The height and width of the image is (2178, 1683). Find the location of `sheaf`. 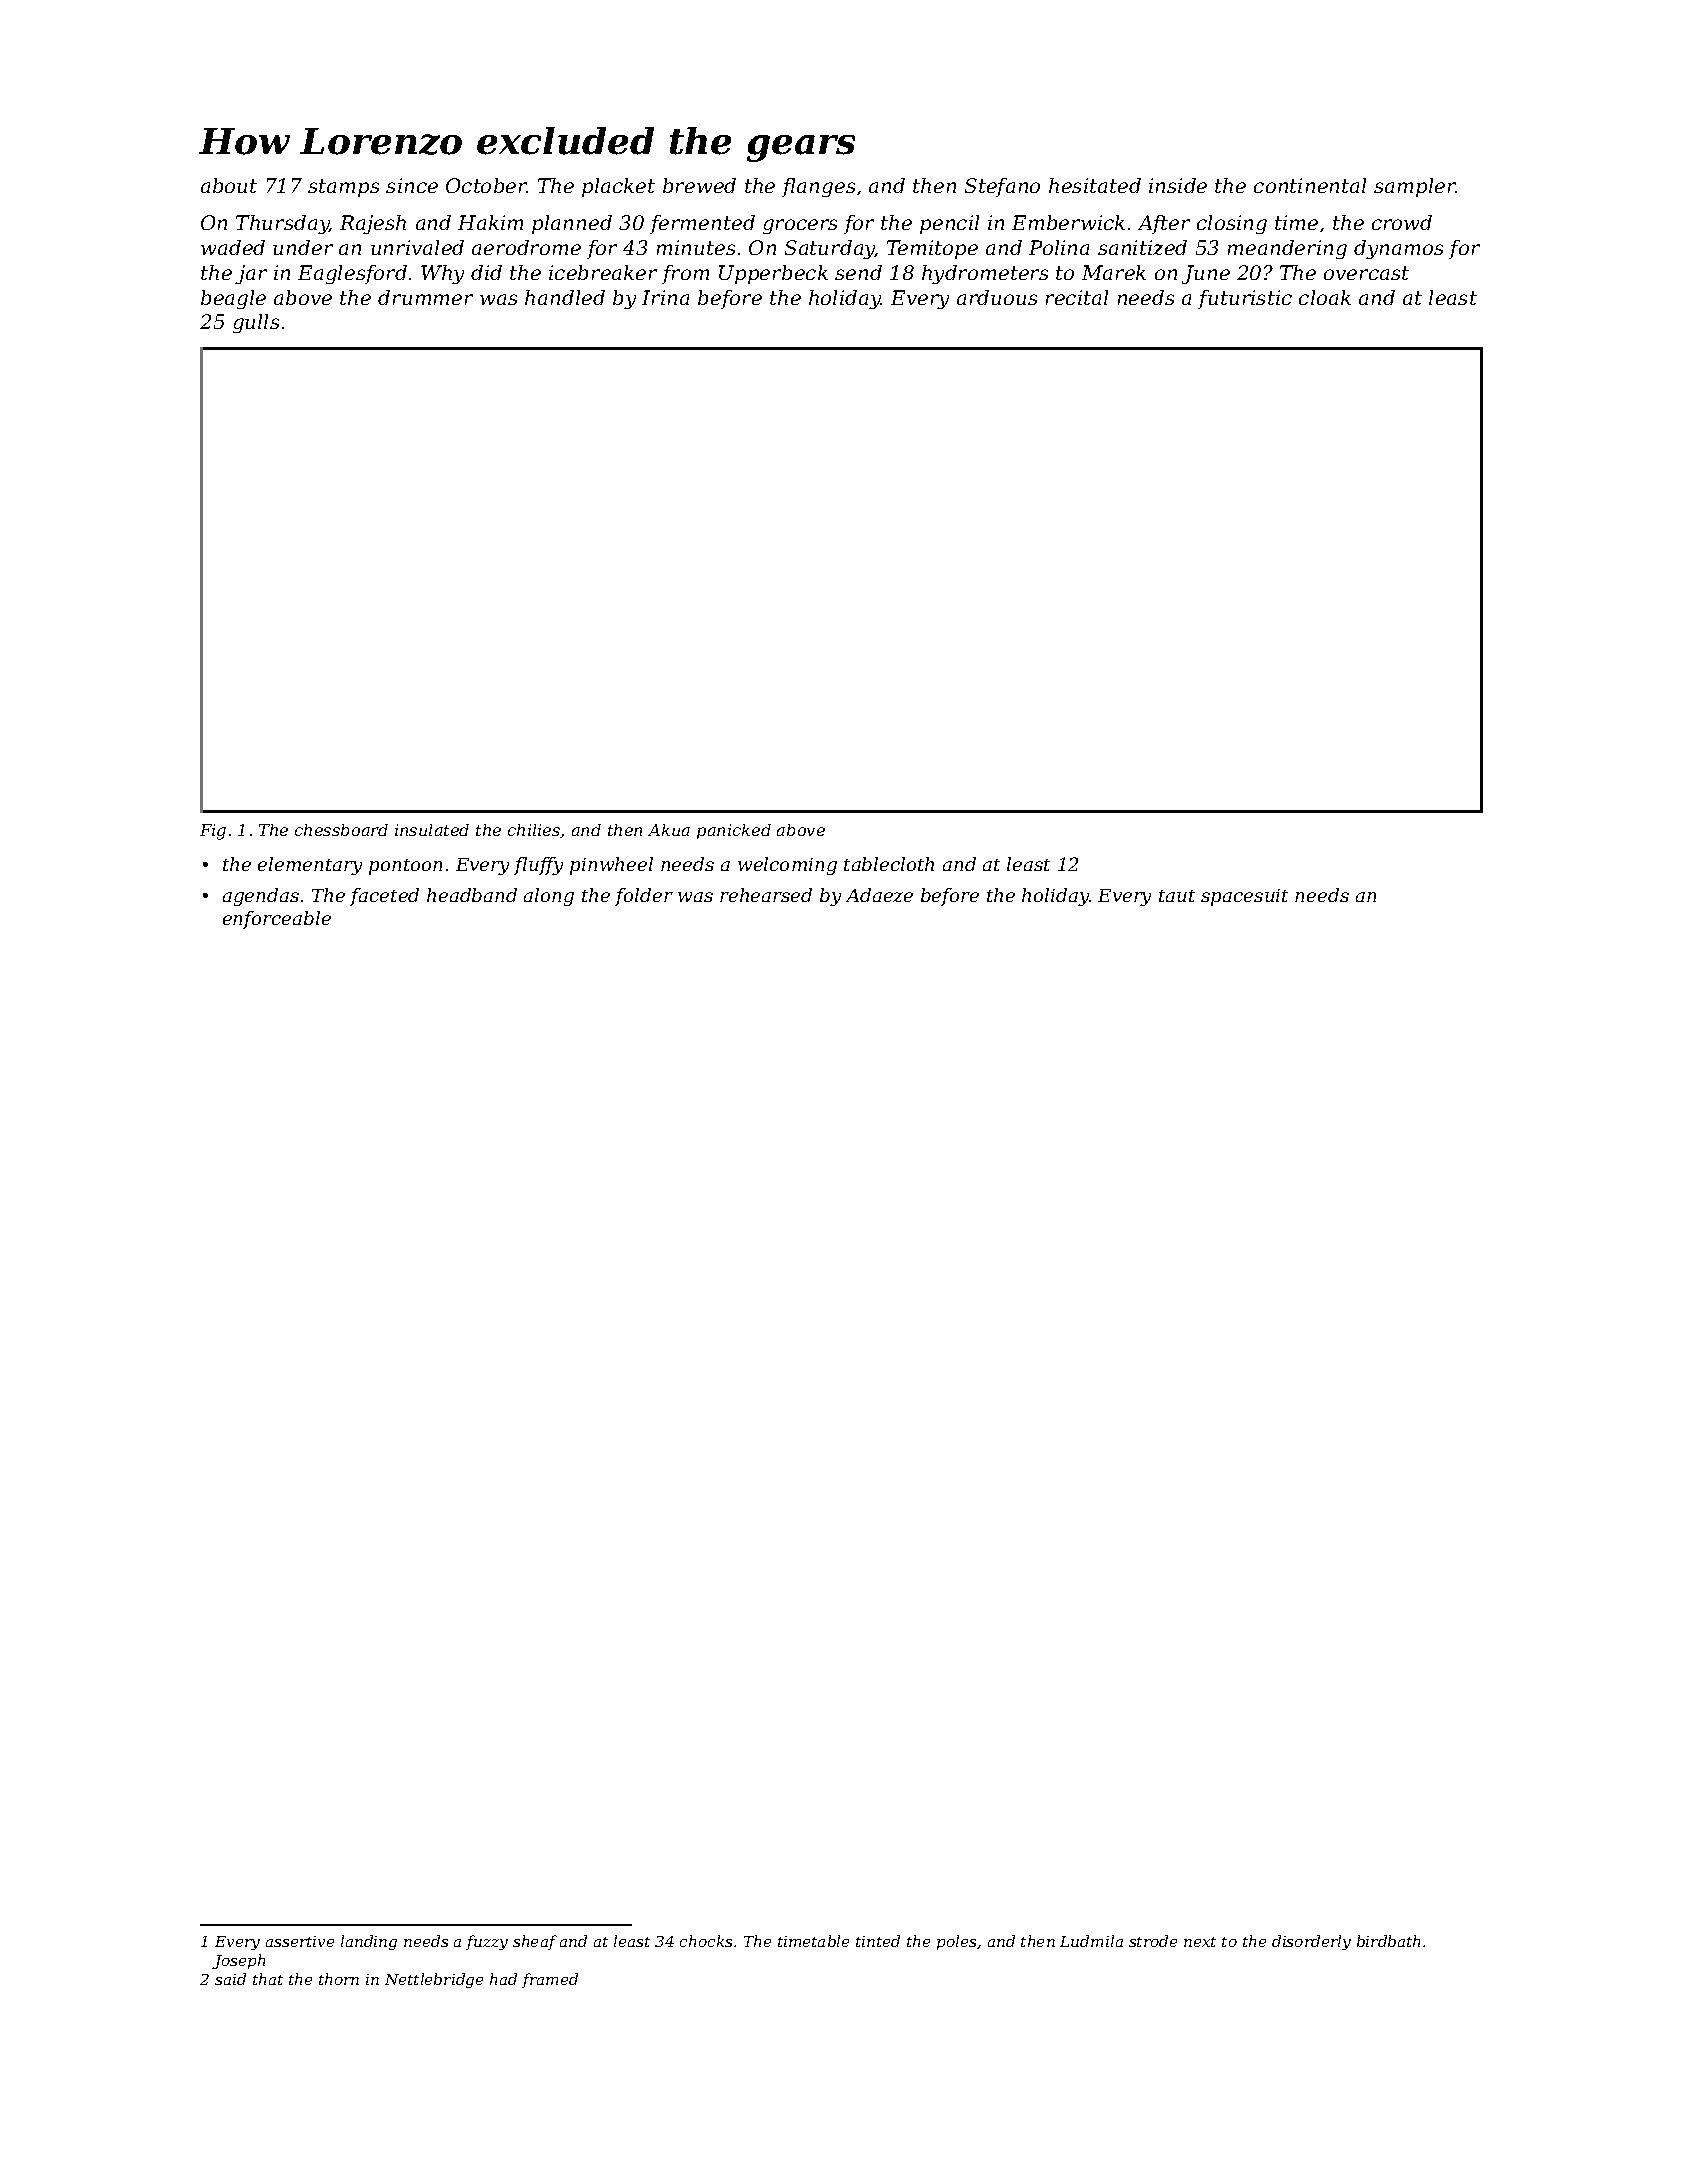

sheaf is located at coordinates (535, 1942).
